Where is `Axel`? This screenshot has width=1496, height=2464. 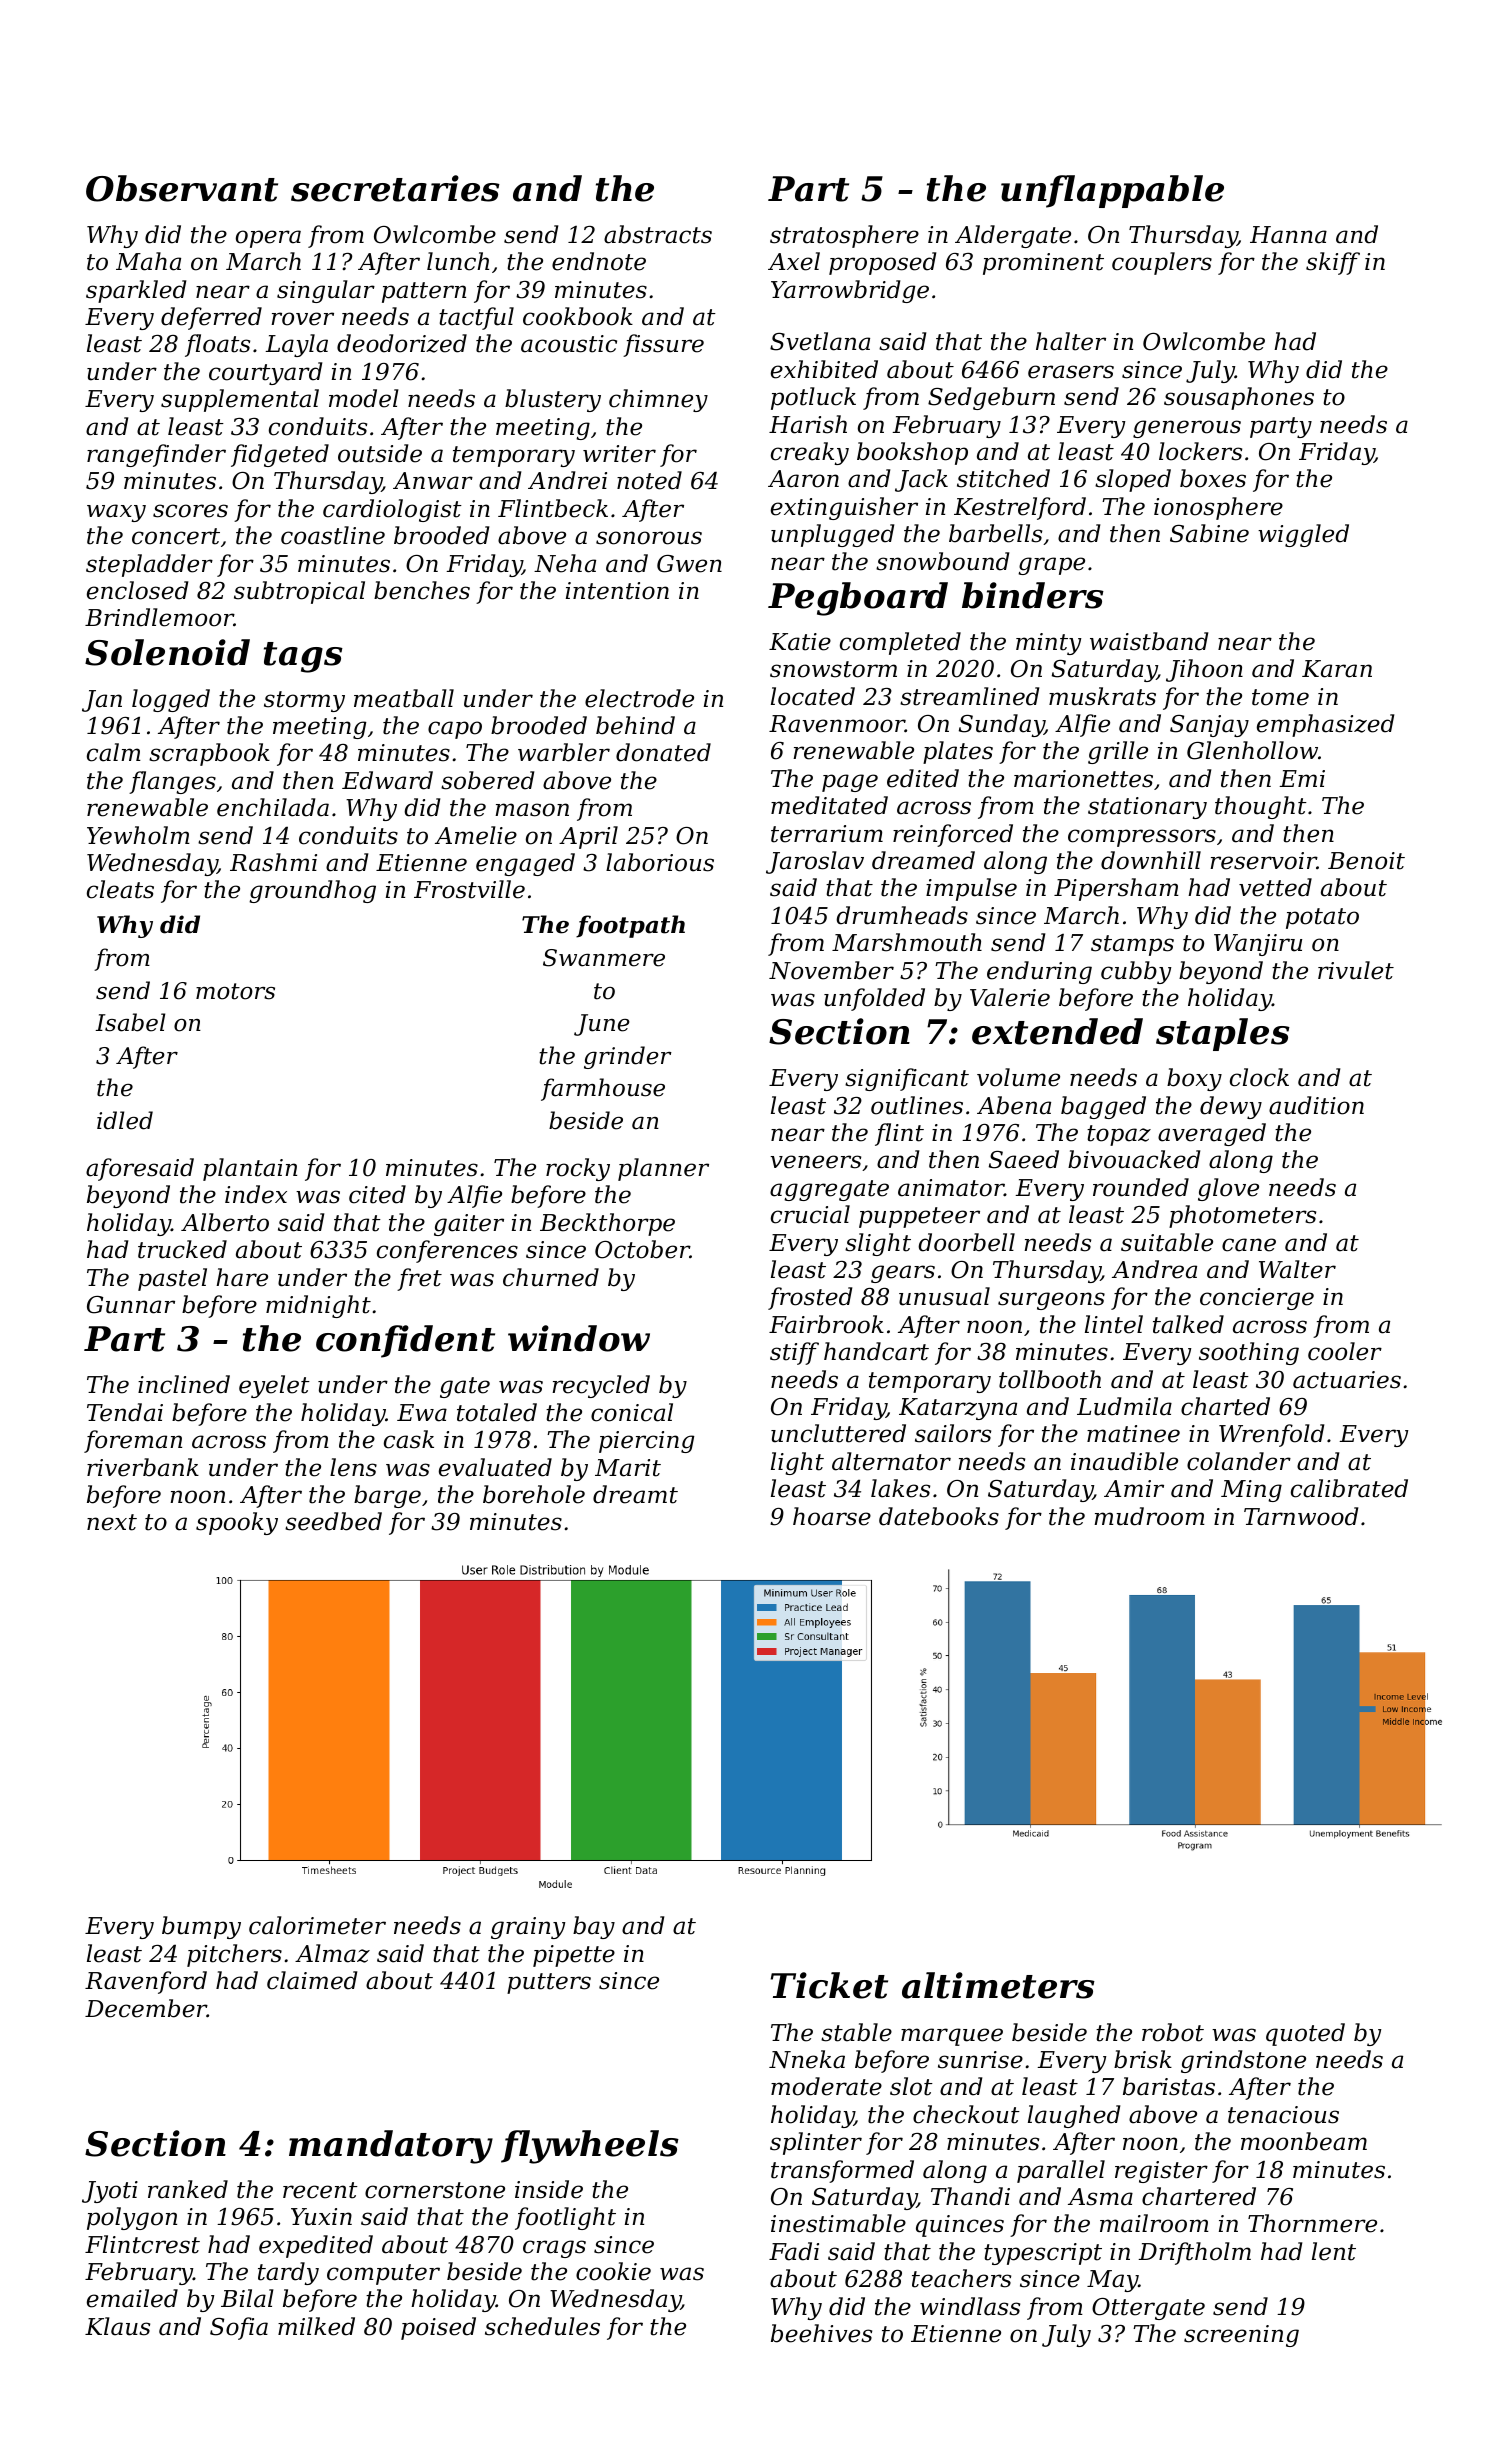
Axel is located at coordinates (794, 261).
